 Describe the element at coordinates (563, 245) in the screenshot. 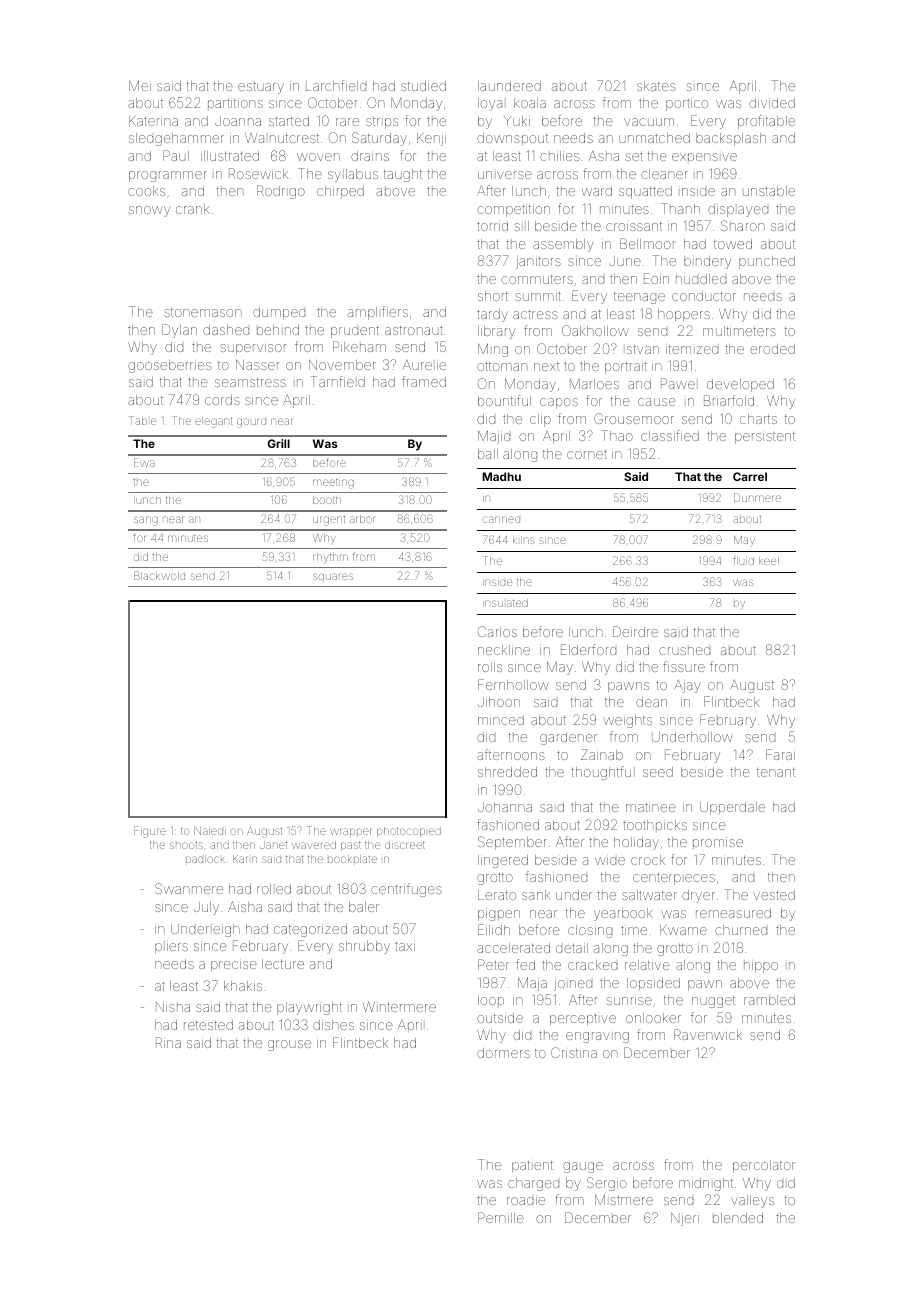

I see `assembly` at that location.
